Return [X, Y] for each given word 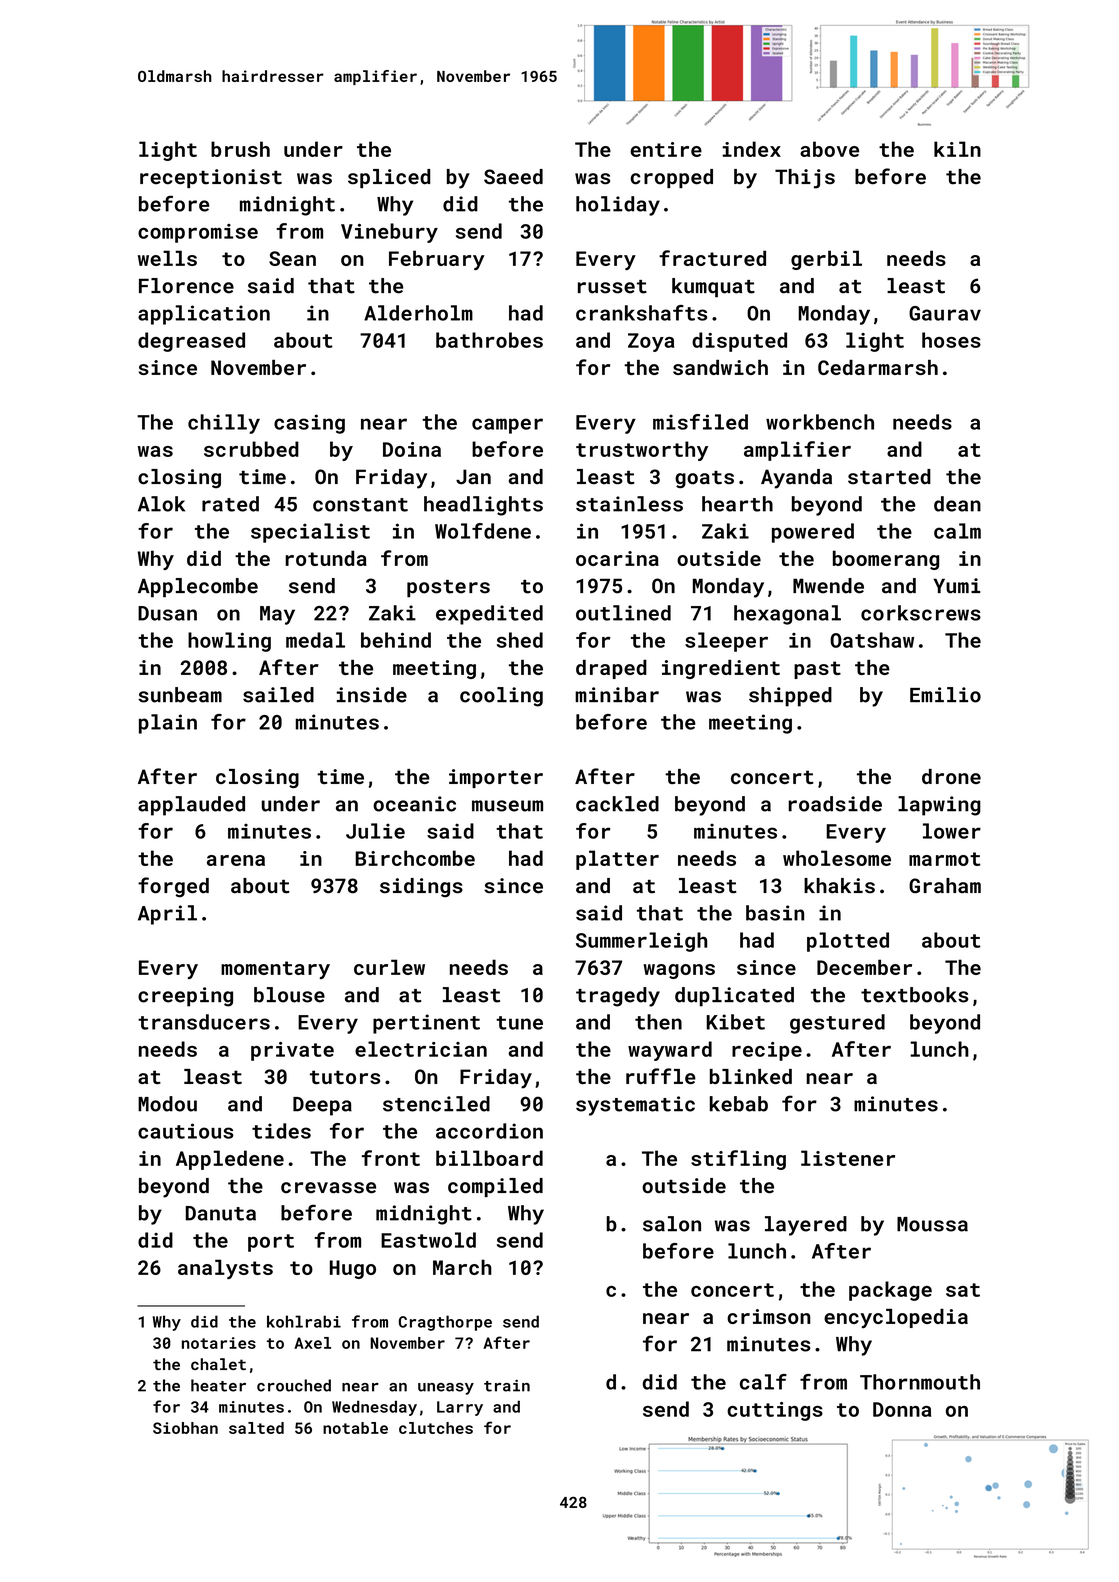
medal [315, 640]
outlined [623, 613]
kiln [957, 149]
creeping [185, 997]
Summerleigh [641, 942]
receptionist [211, 178]
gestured [837, 1024]
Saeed [513, 177]
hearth [737, 504]
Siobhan [185, 1428]
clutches [436, 1428]
